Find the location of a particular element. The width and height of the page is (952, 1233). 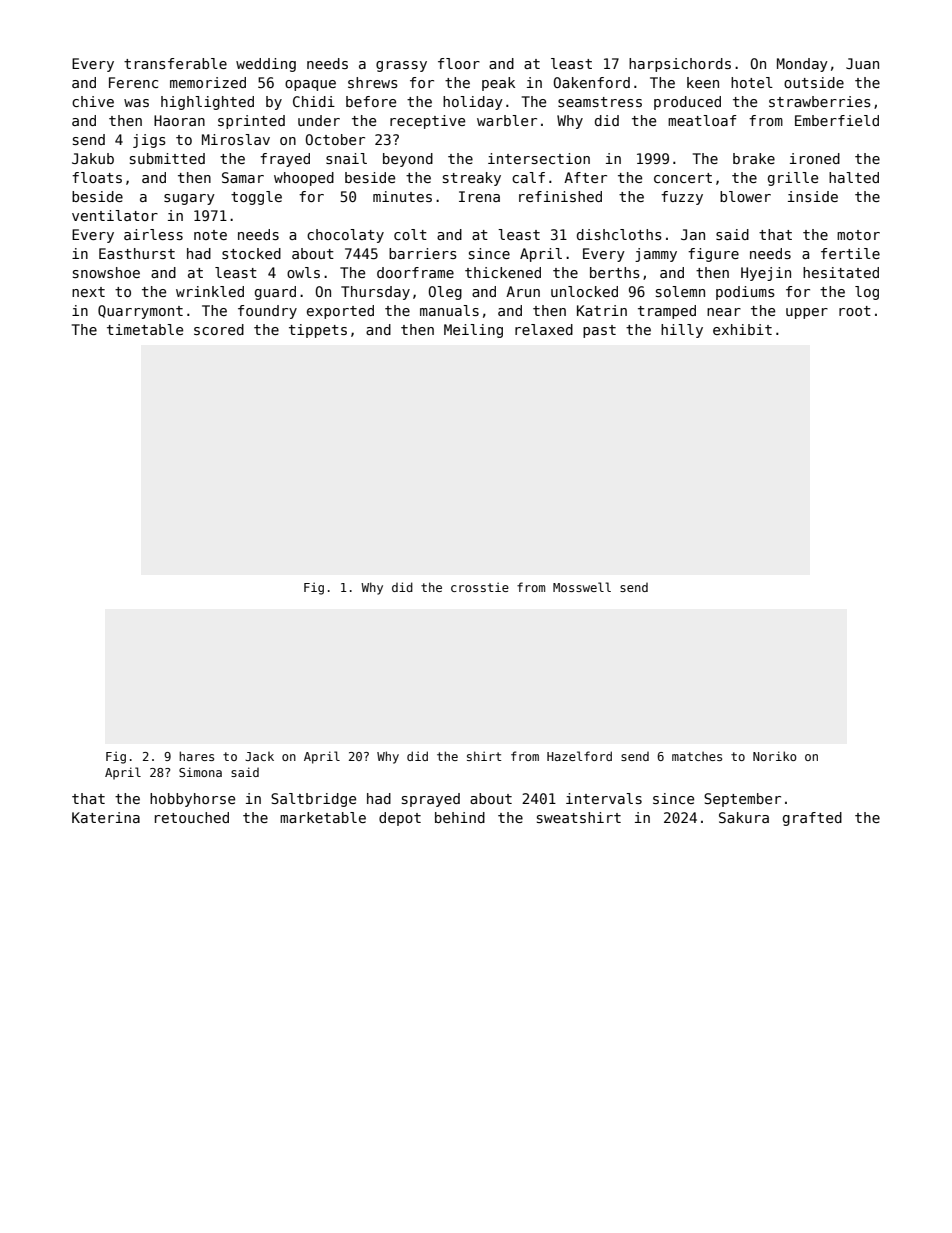

whooped is located at coordinates (304, 179).
